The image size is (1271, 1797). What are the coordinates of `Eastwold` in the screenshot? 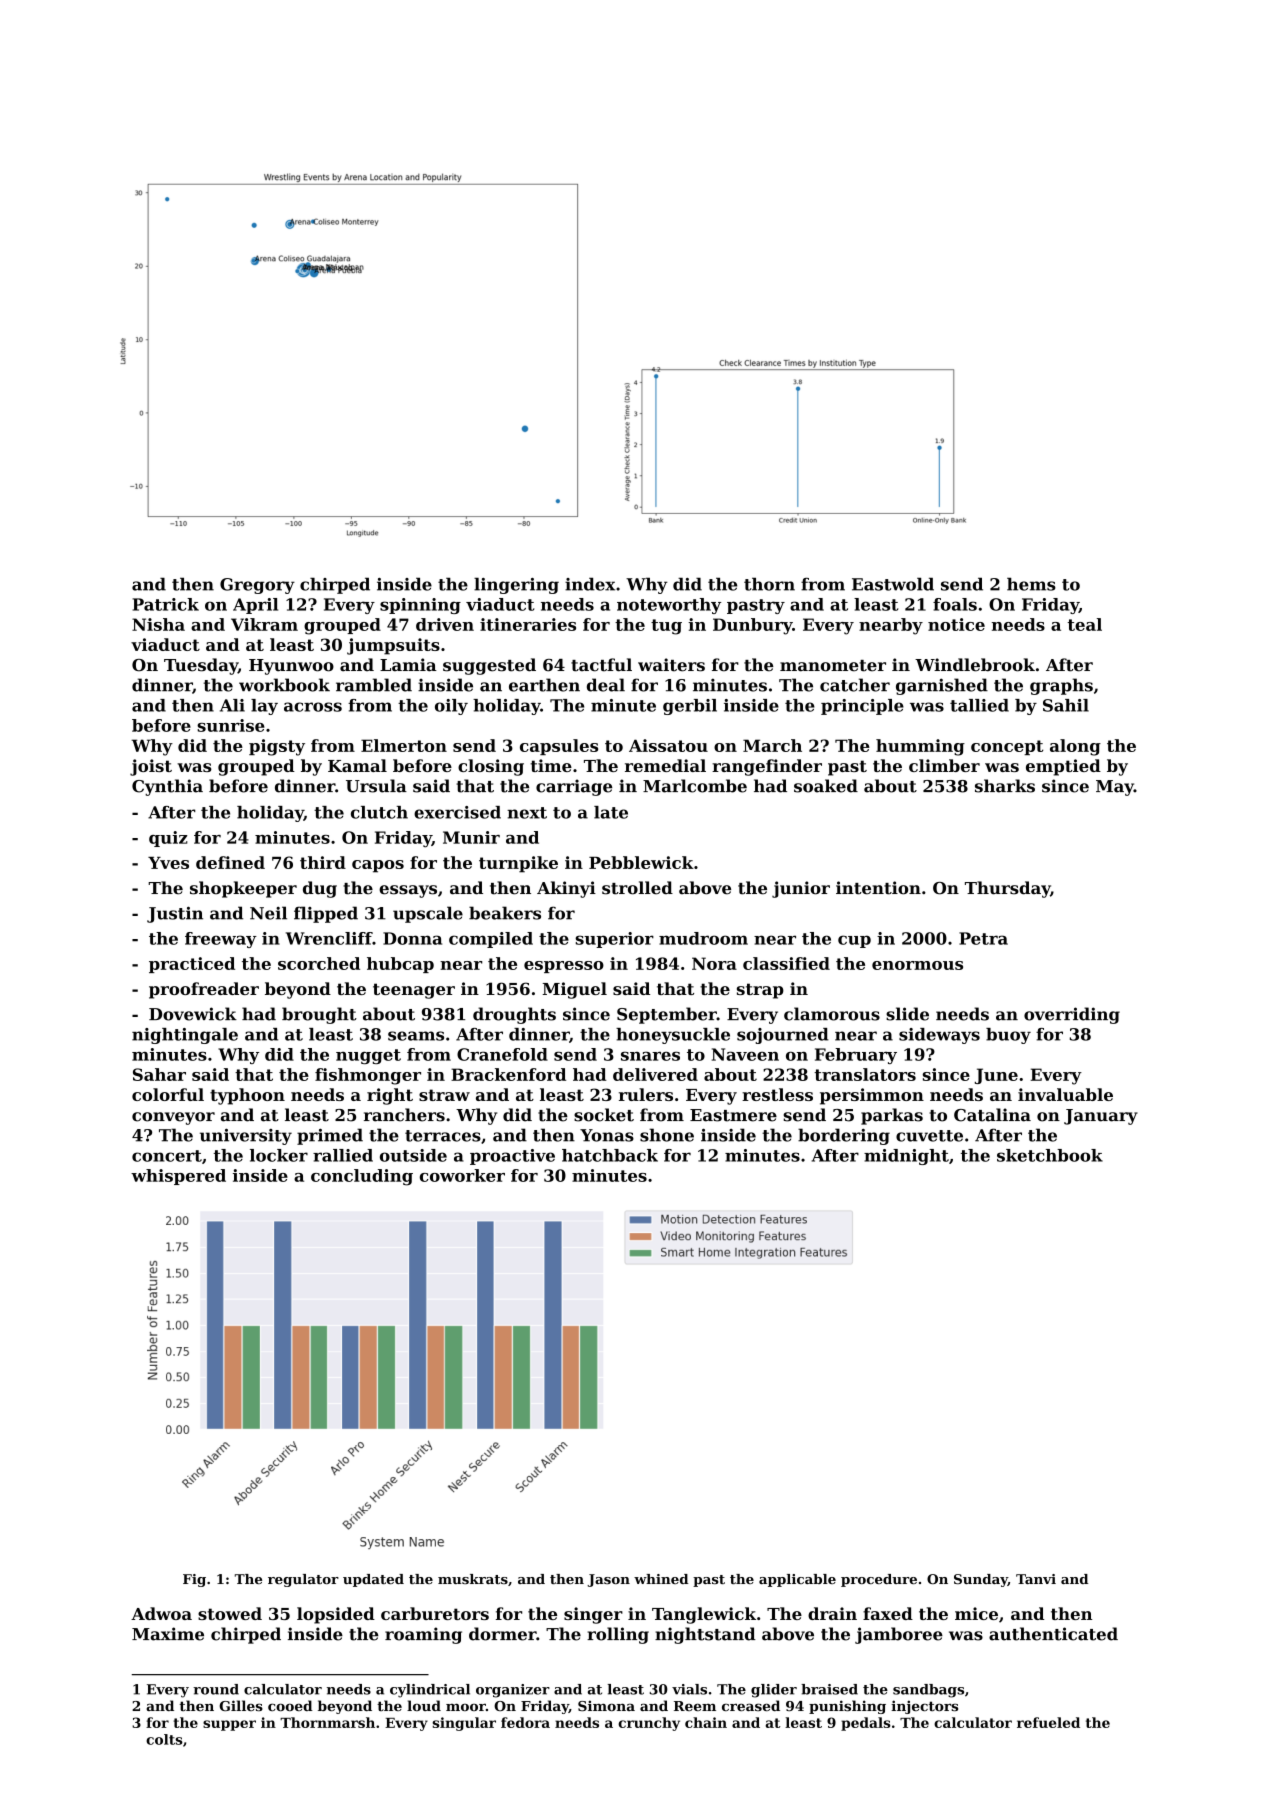 It's located at (893, 584).
